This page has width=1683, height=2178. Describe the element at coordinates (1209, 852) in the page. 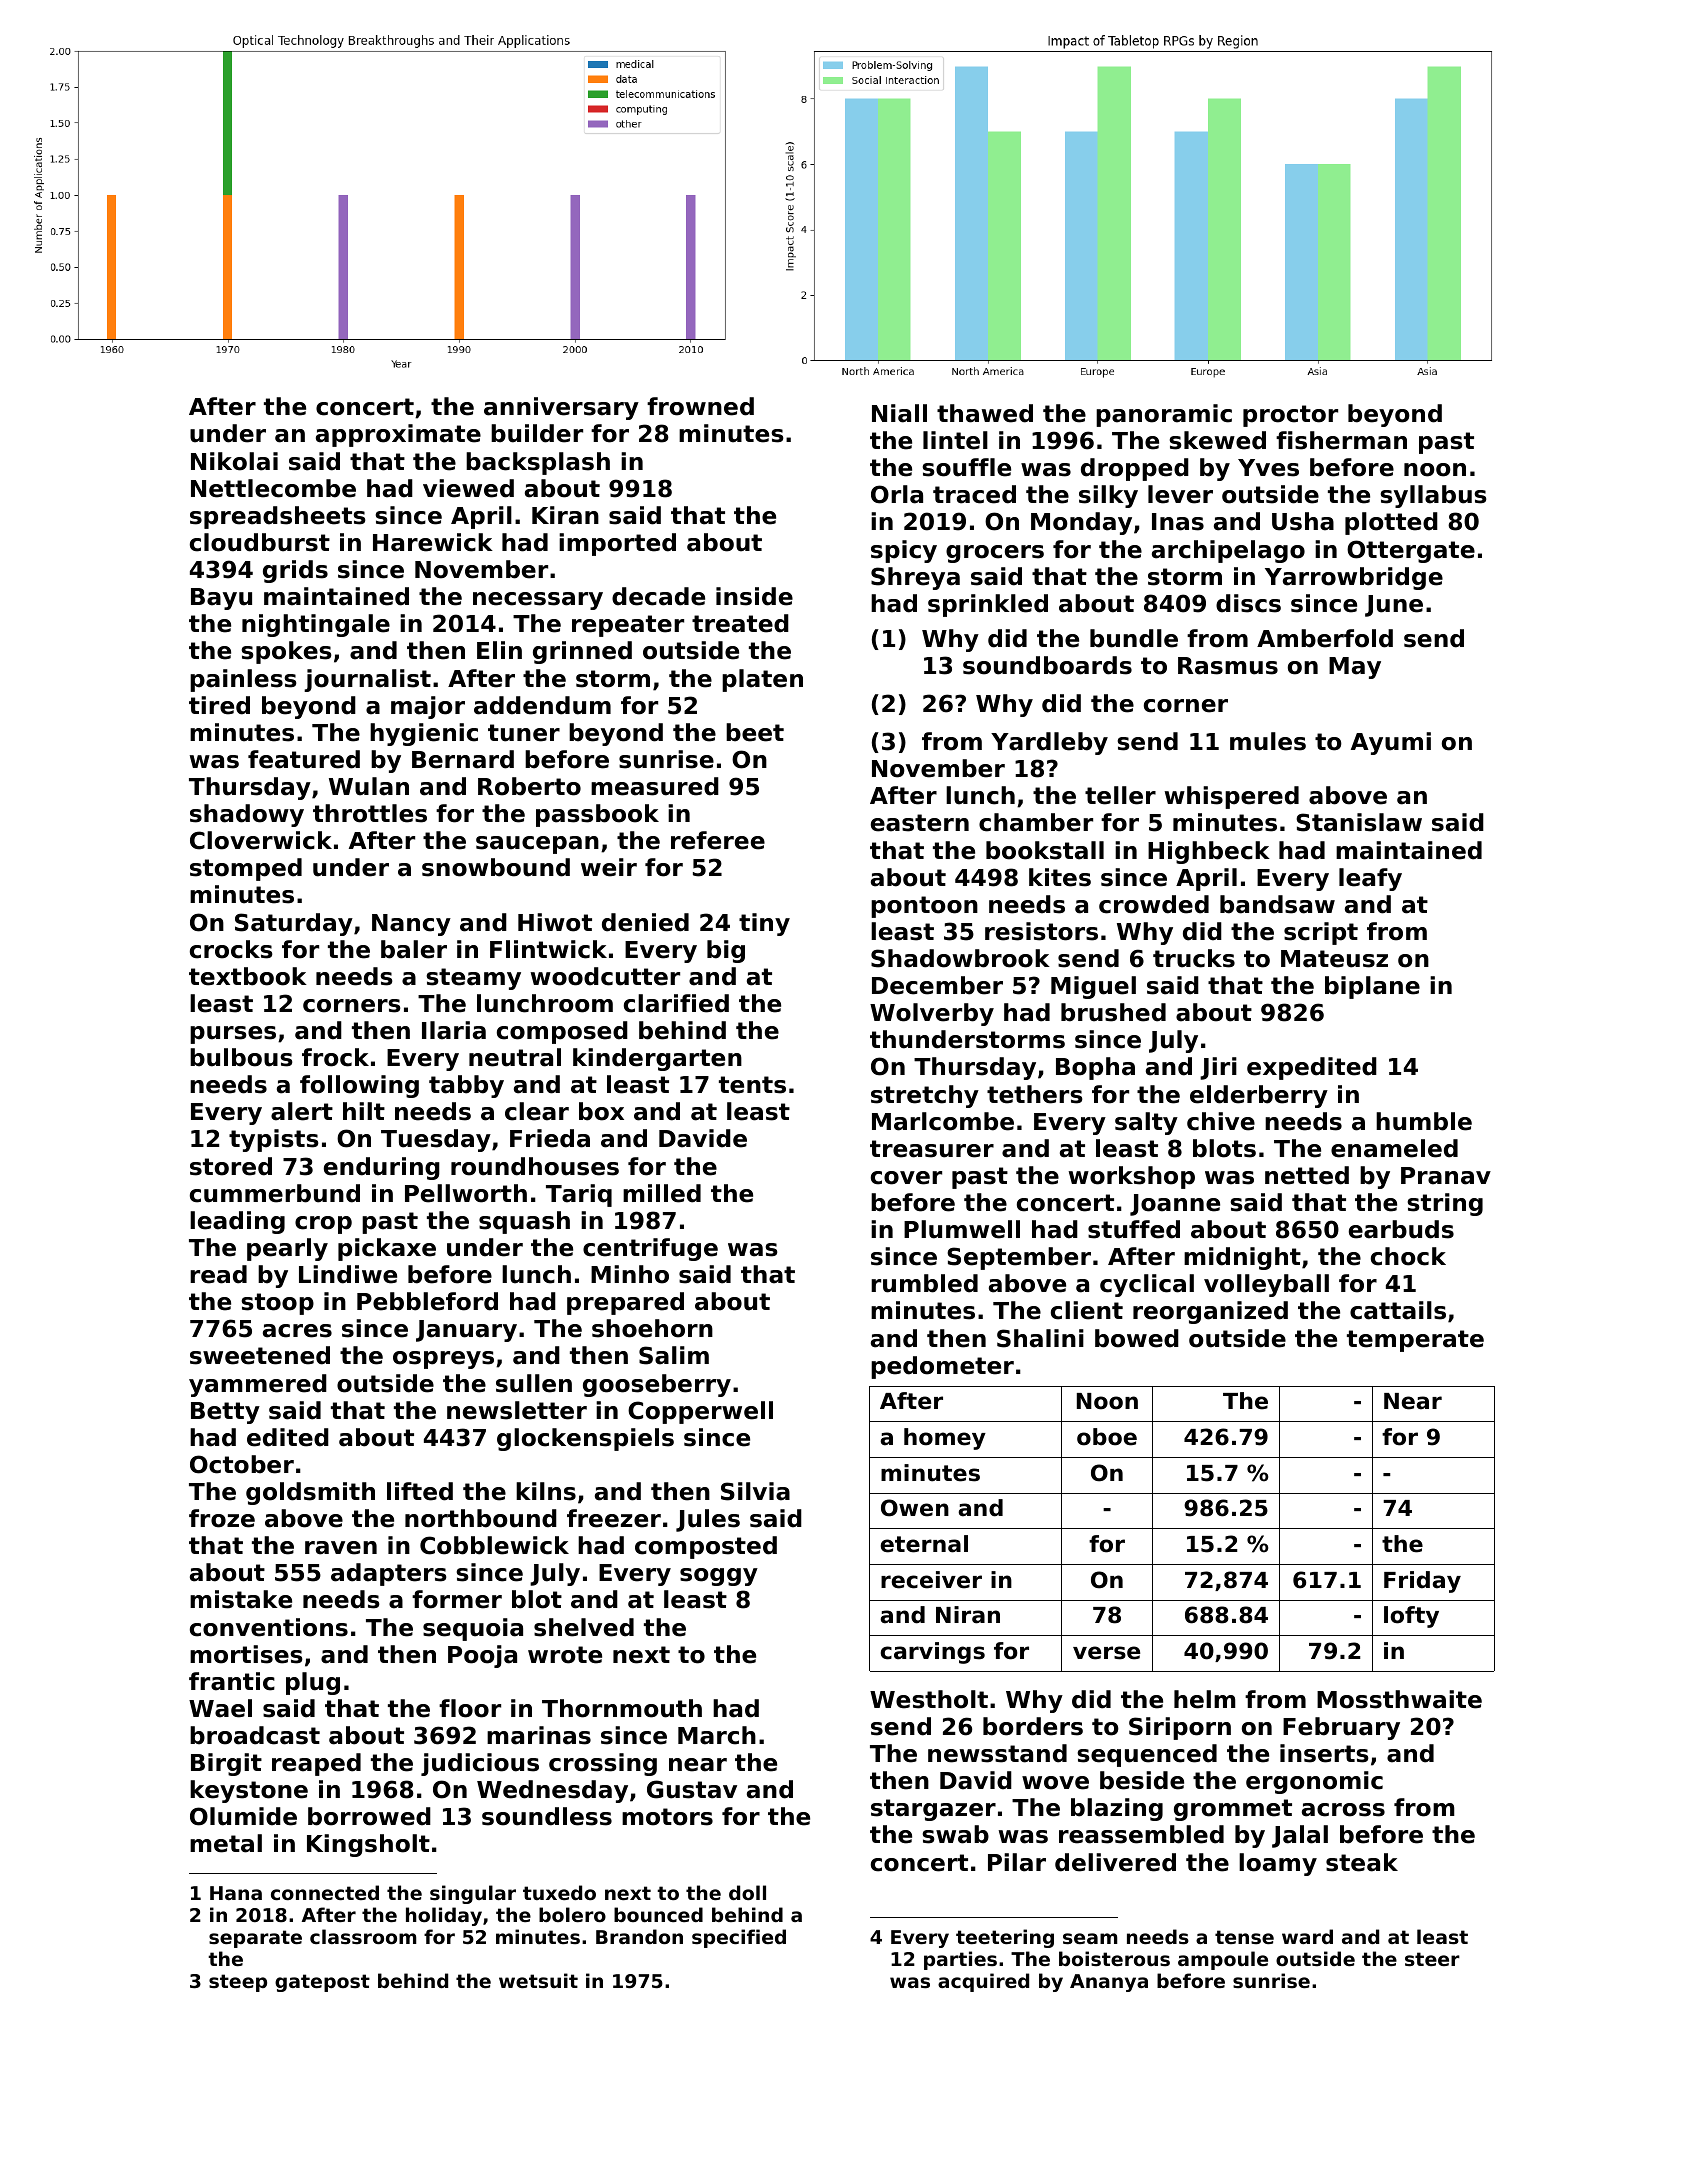

I see `Highbeck` at that location.
